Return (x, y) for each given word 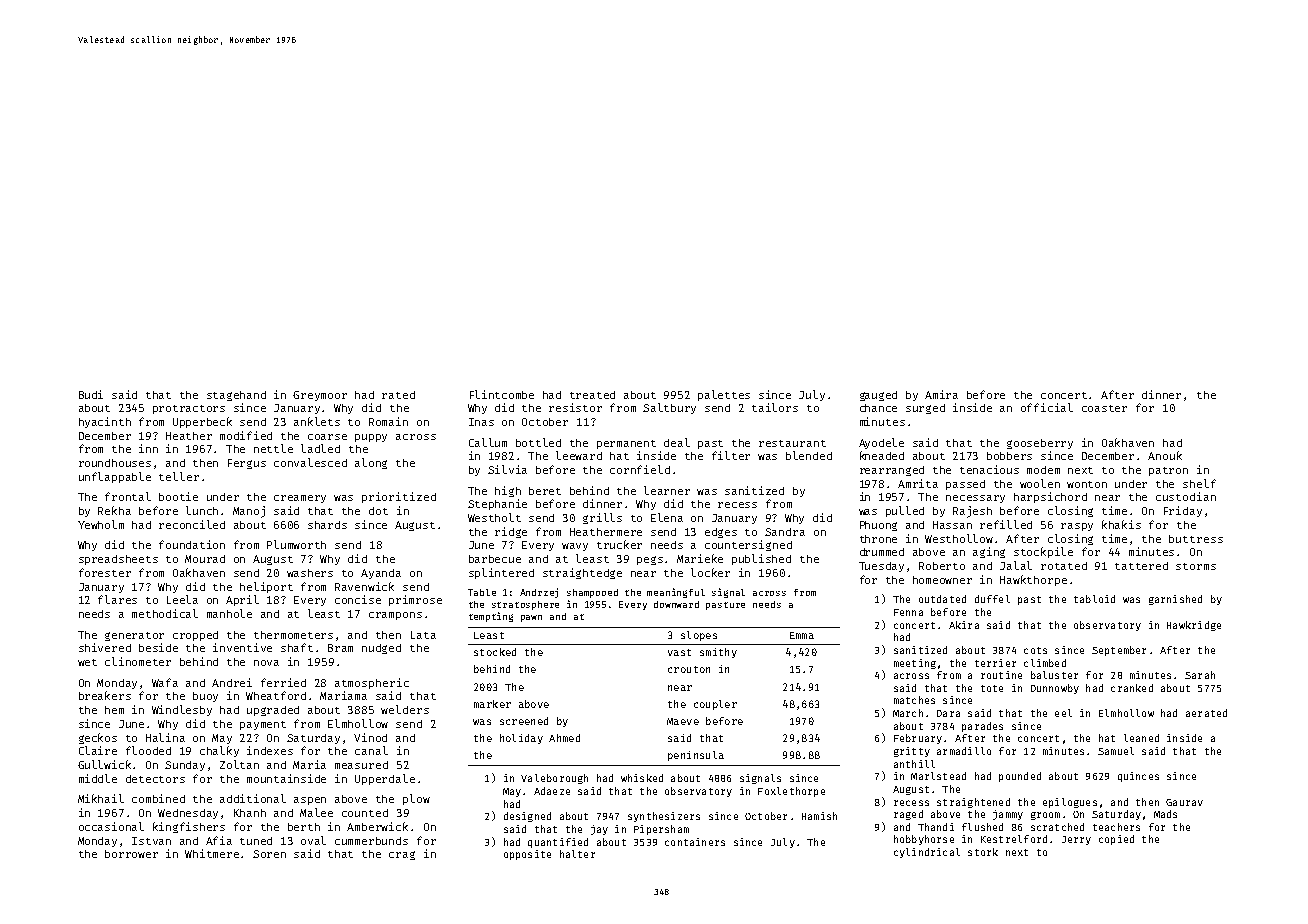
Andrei (232, 682)
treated (592, 395)
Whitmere (212, 853)
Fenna (908, 612)
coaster (1104, 408)
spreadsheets (118, 560)
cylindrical (927, 853)
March (908, 713)
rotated (1064, 566)
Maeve (683, 721)
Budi (91, 394)
